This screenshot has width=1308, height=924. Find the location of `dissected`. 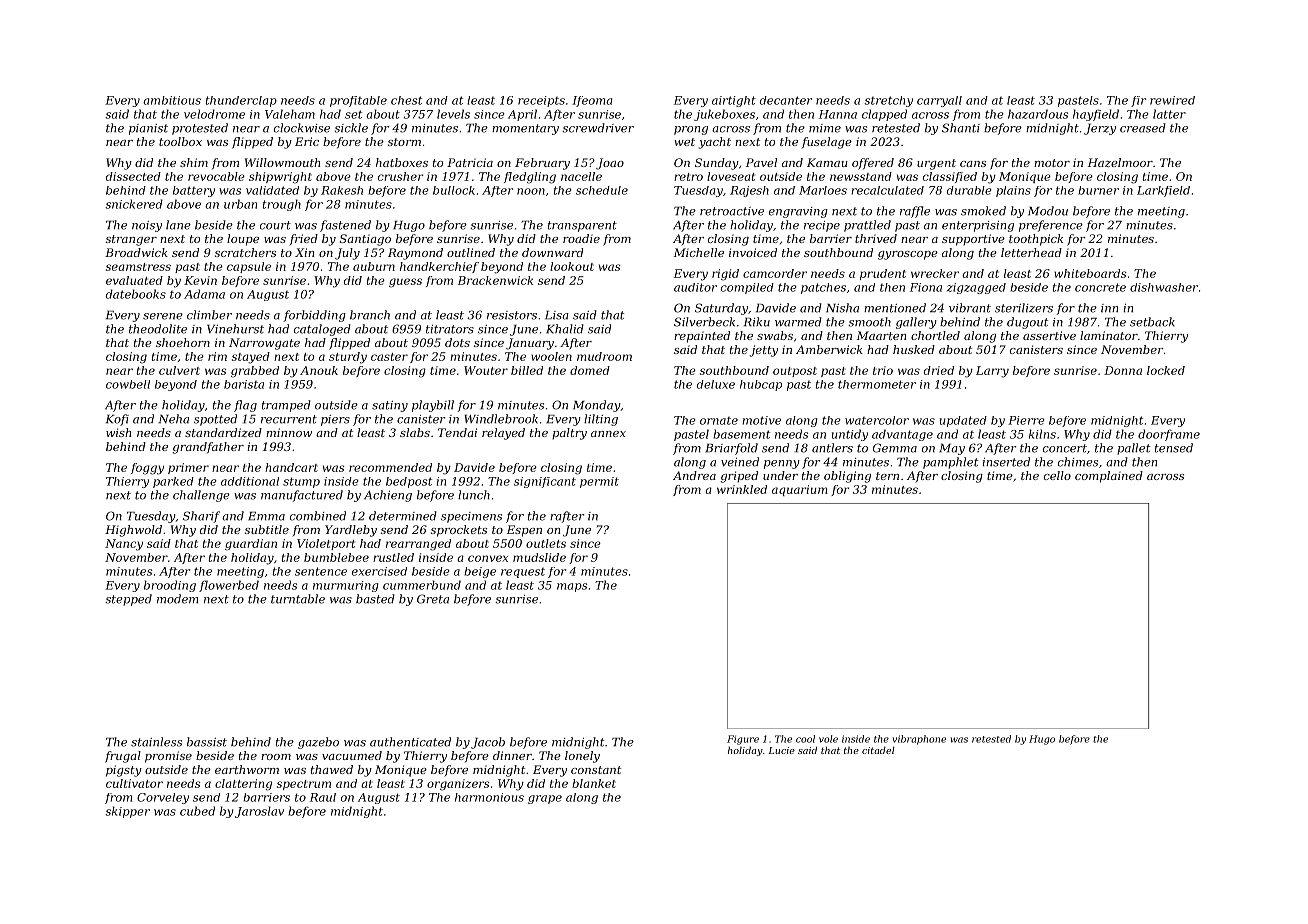

dissected is located at coordinates (133, 176).
